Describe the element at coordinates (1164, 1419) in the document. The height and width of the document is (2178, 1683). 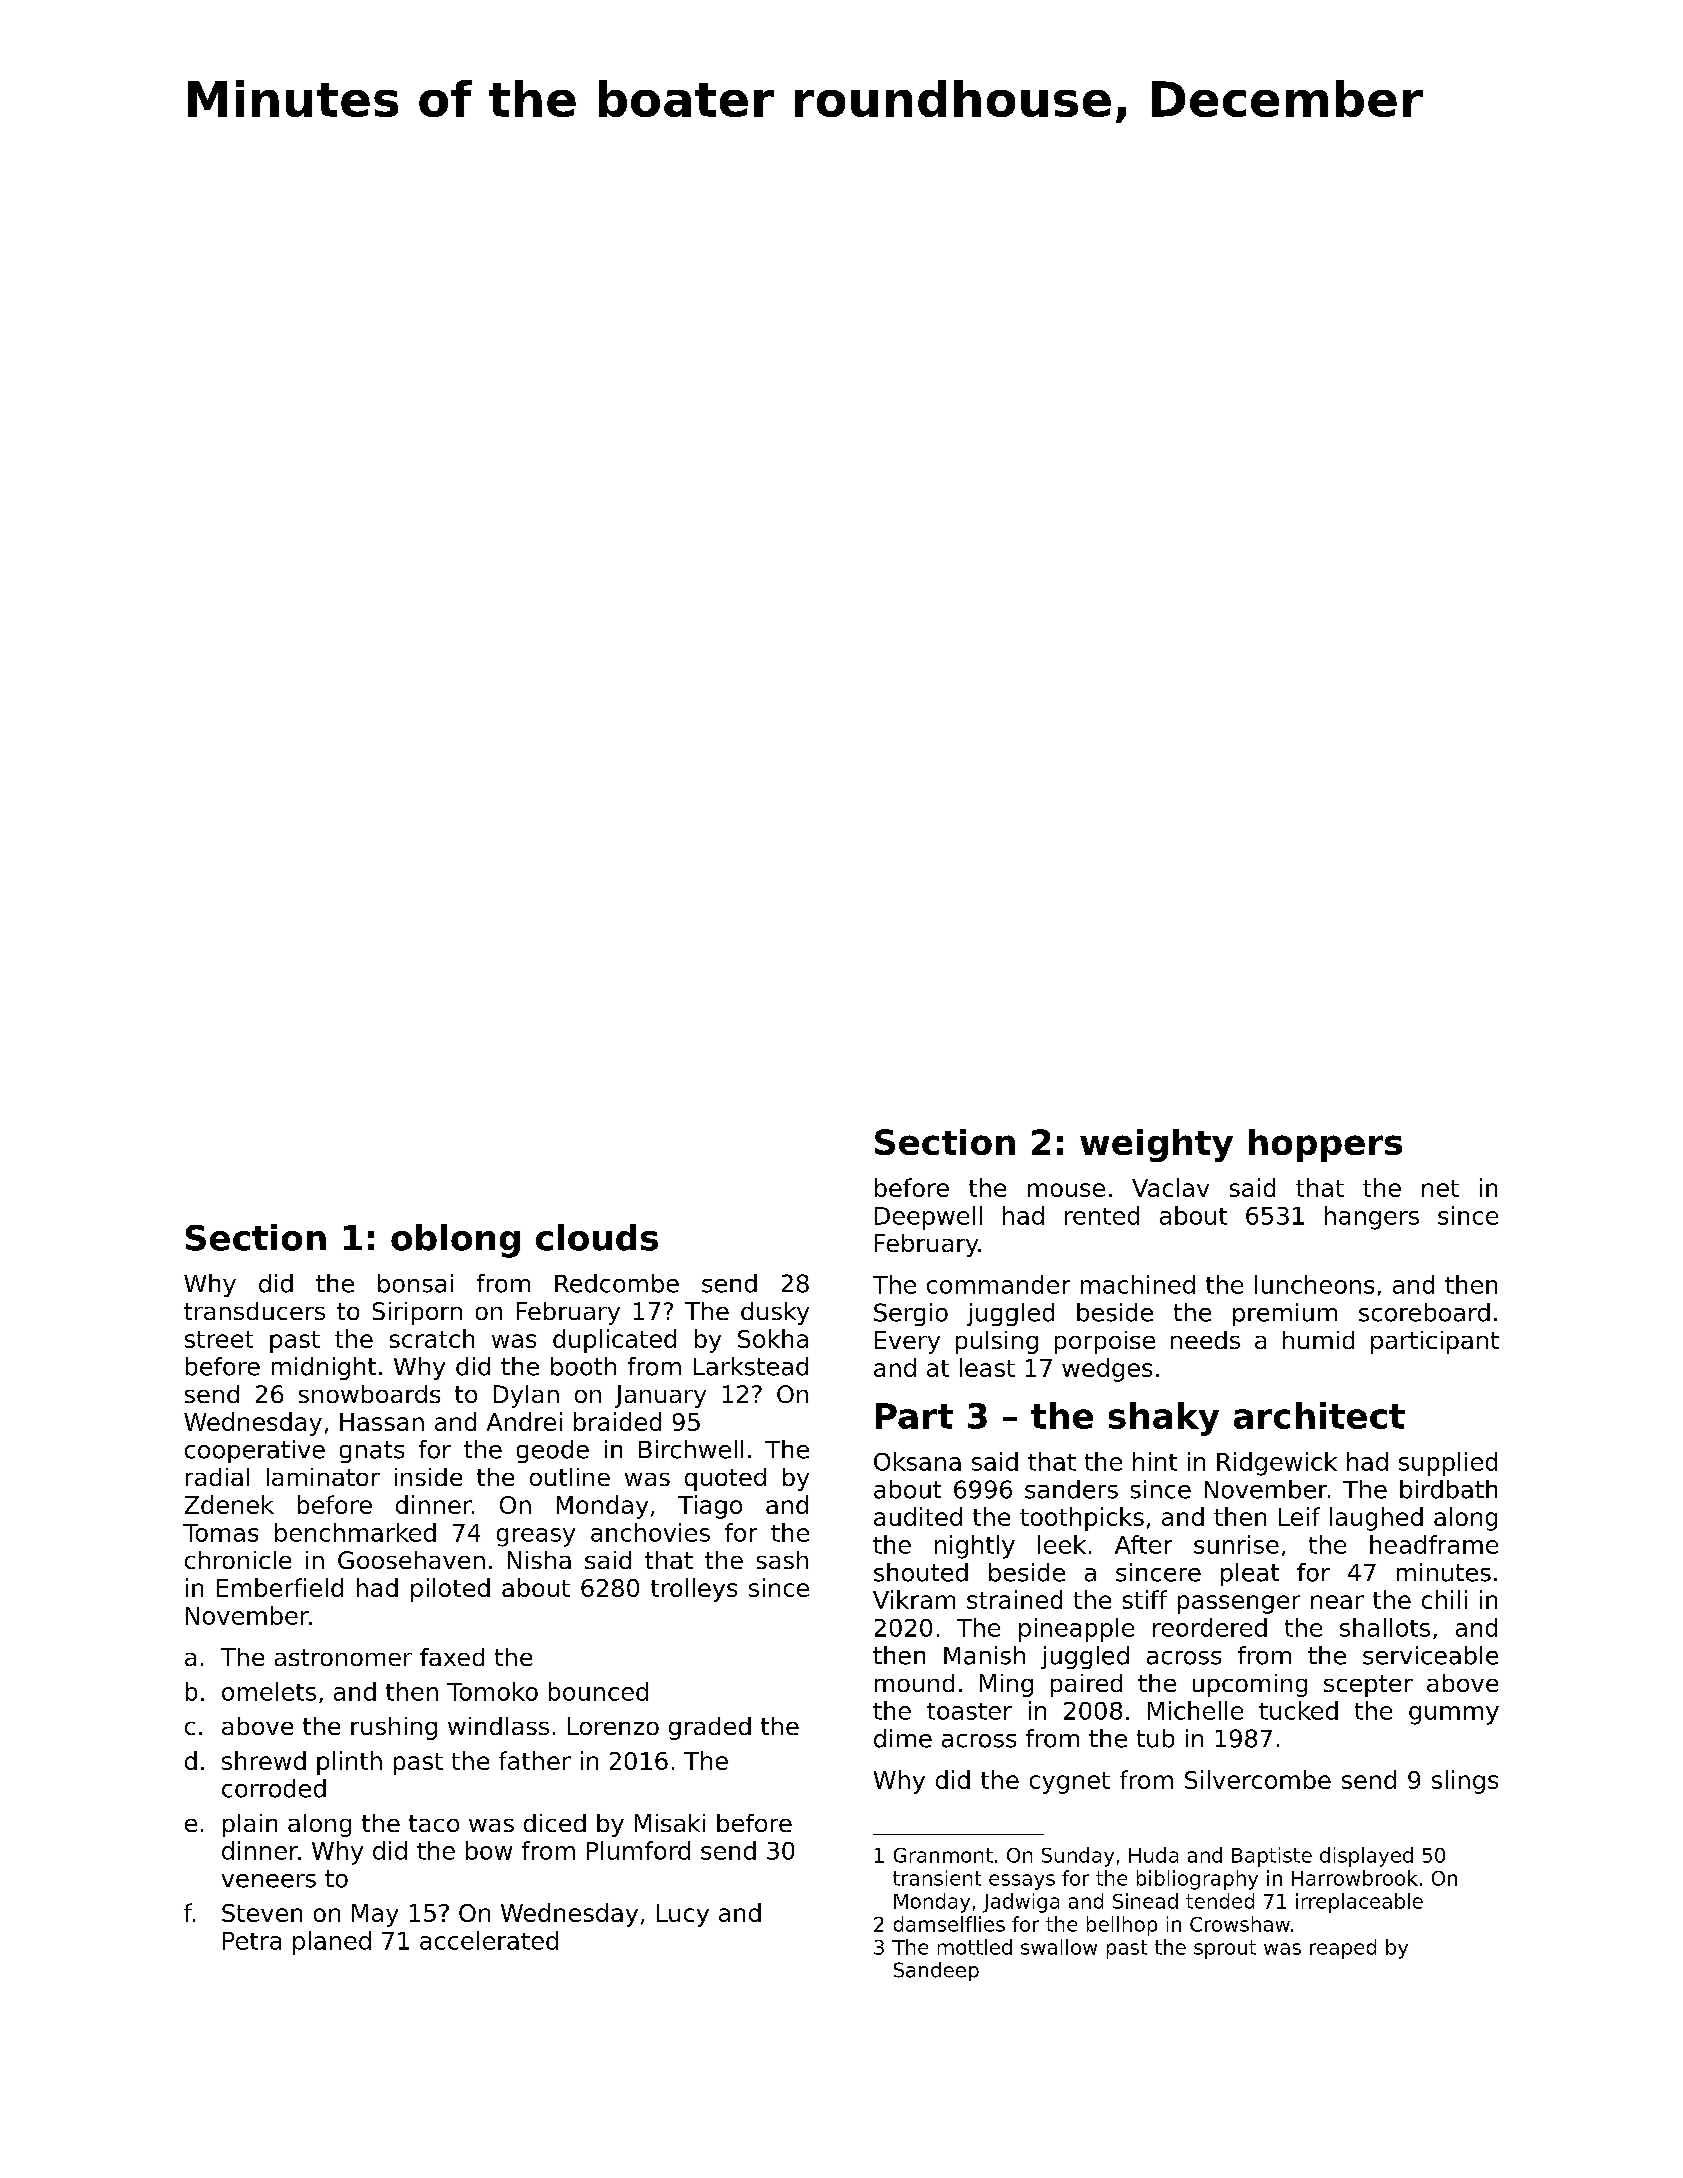
I see `shaky` at that location.
